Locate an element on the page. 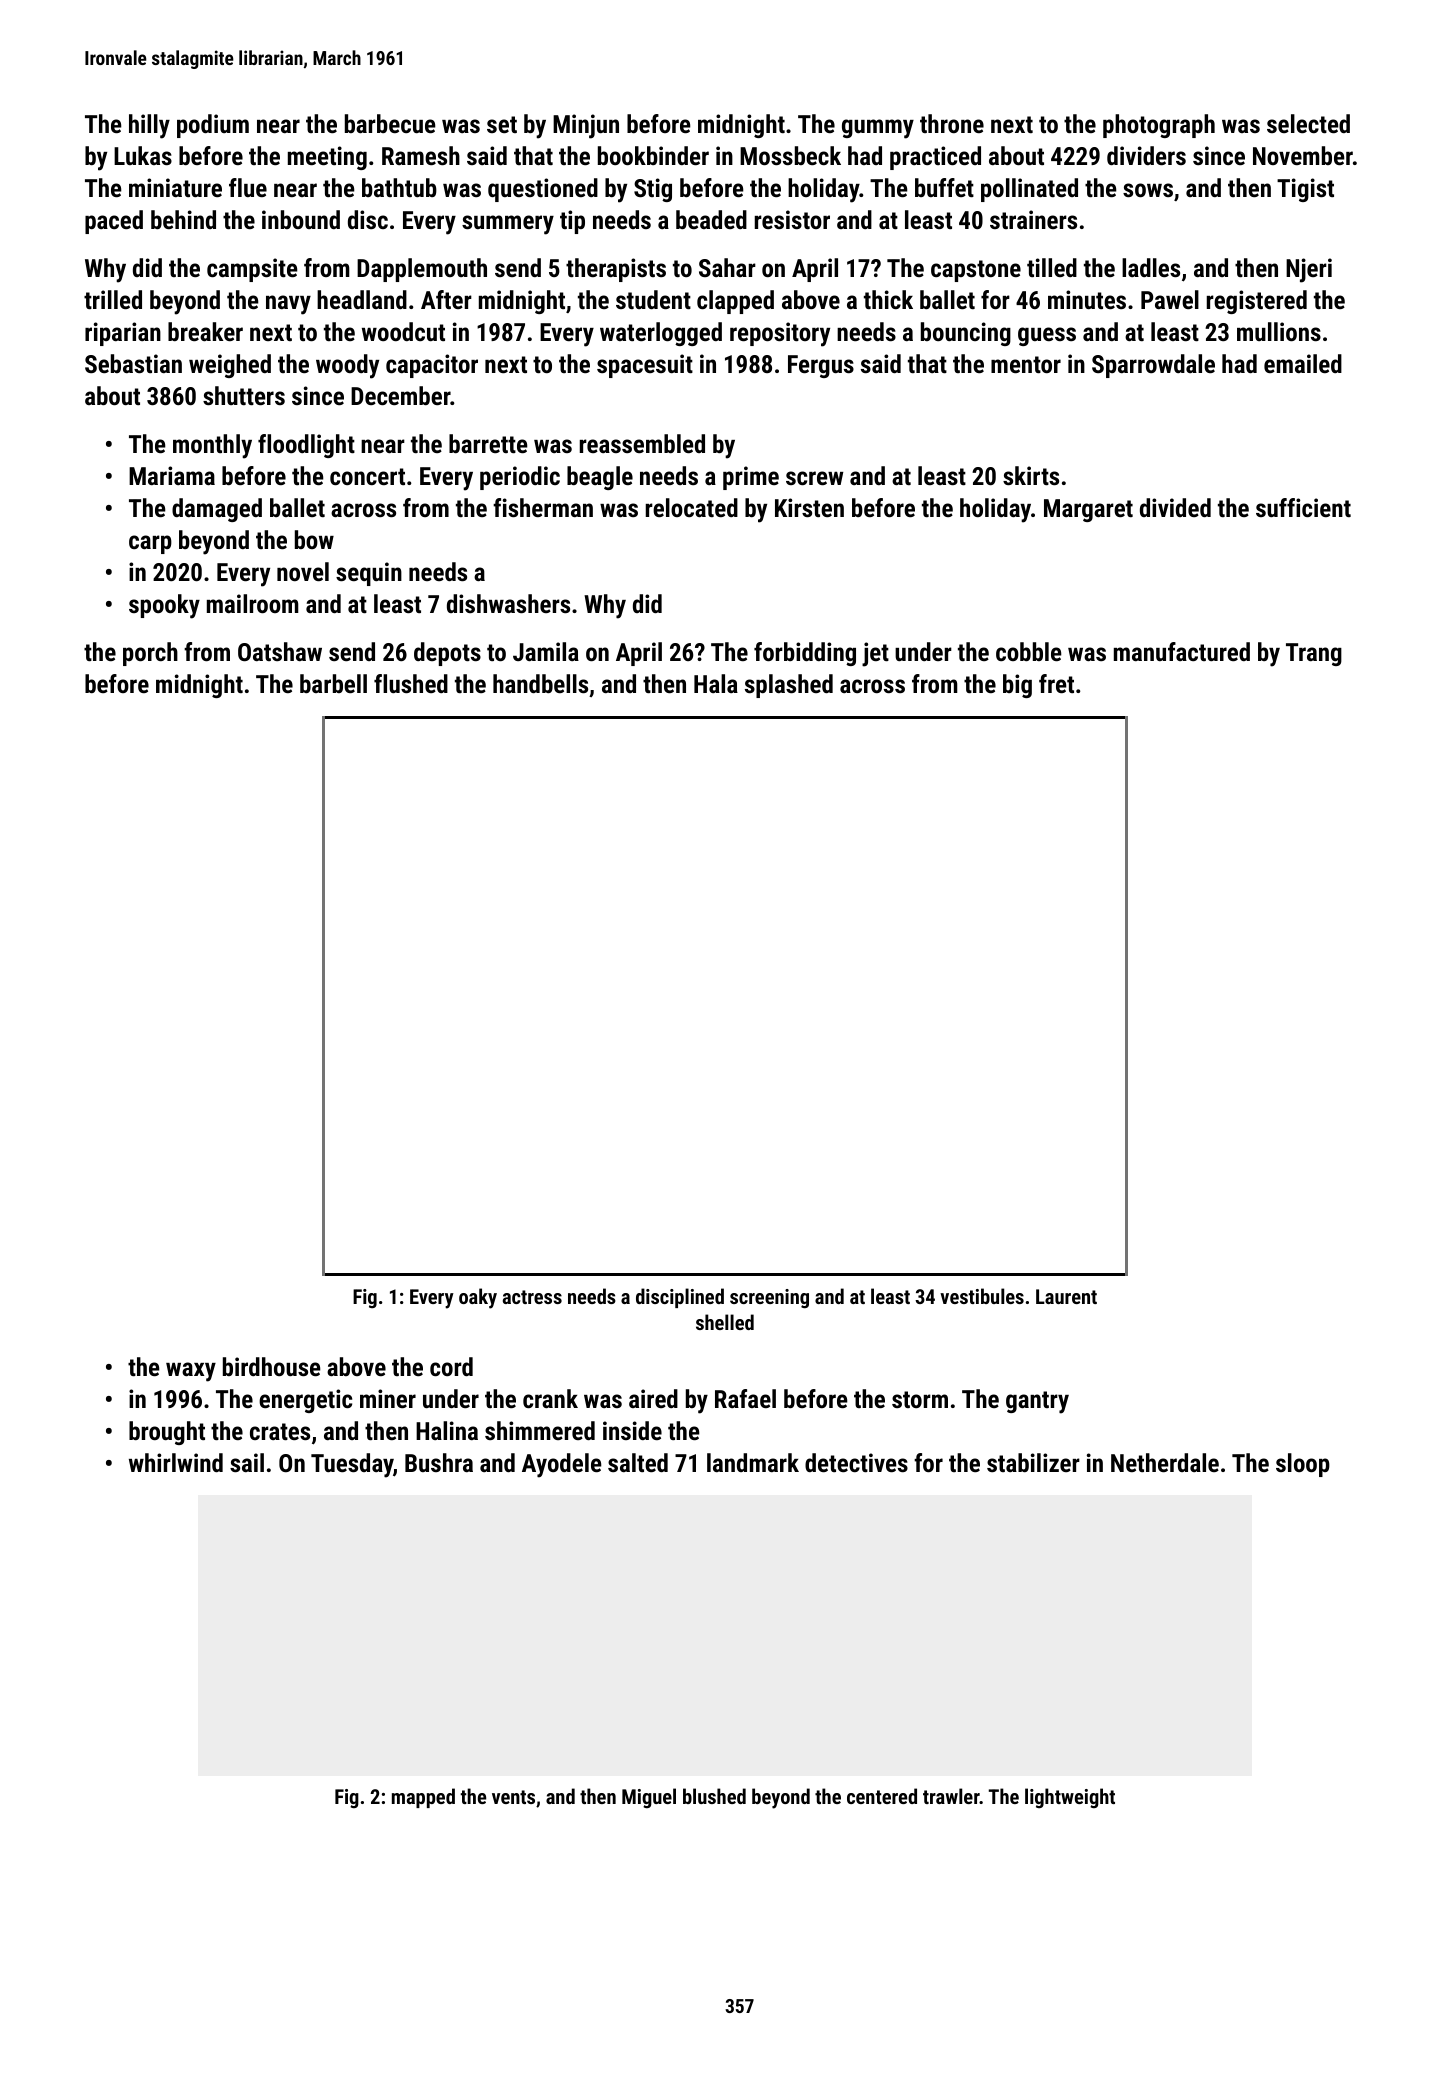  mapped is located at coordinates (423, 1798).
